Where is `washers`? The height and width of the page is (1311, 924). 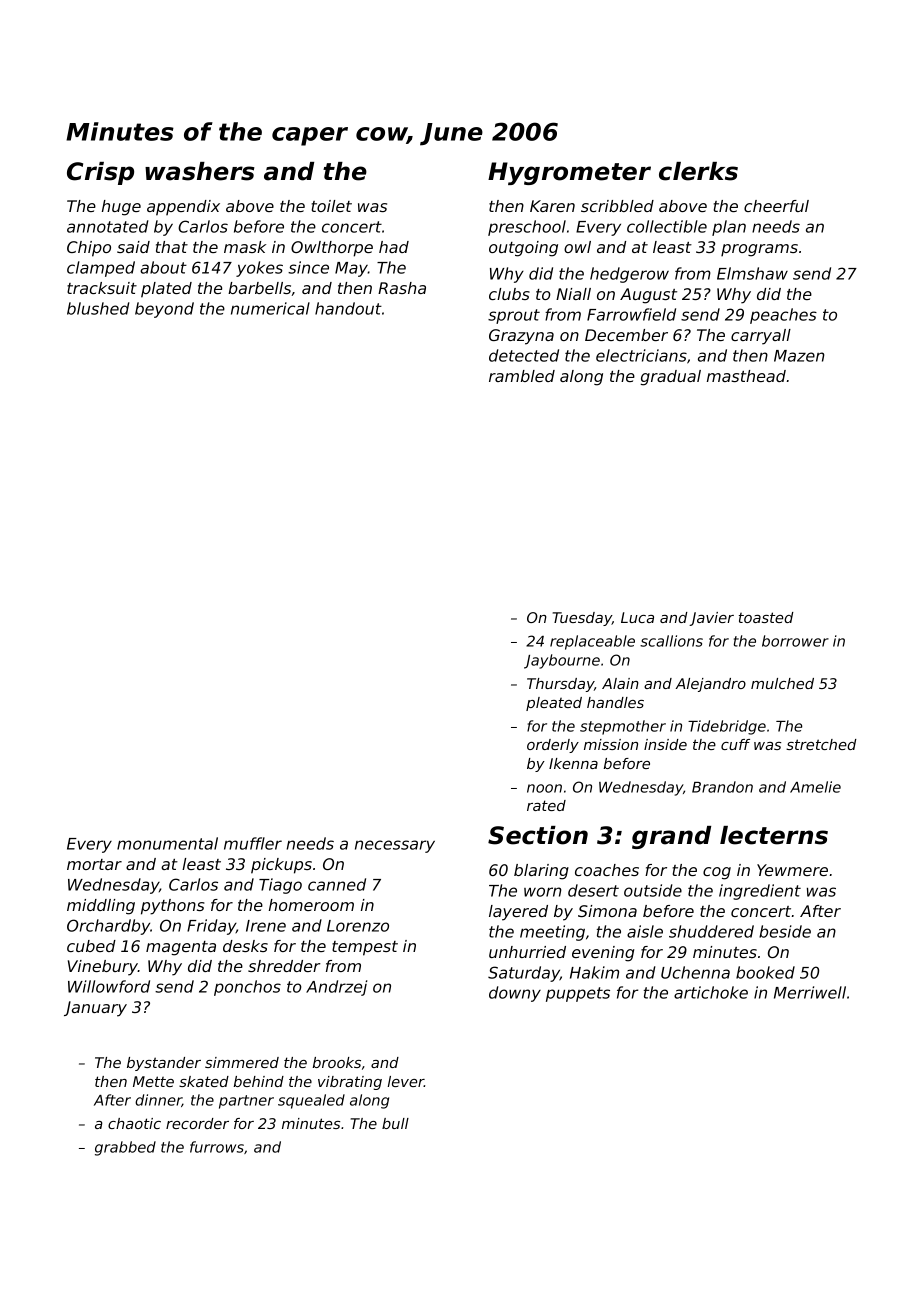
washers is located at coordinates (200, 171).
